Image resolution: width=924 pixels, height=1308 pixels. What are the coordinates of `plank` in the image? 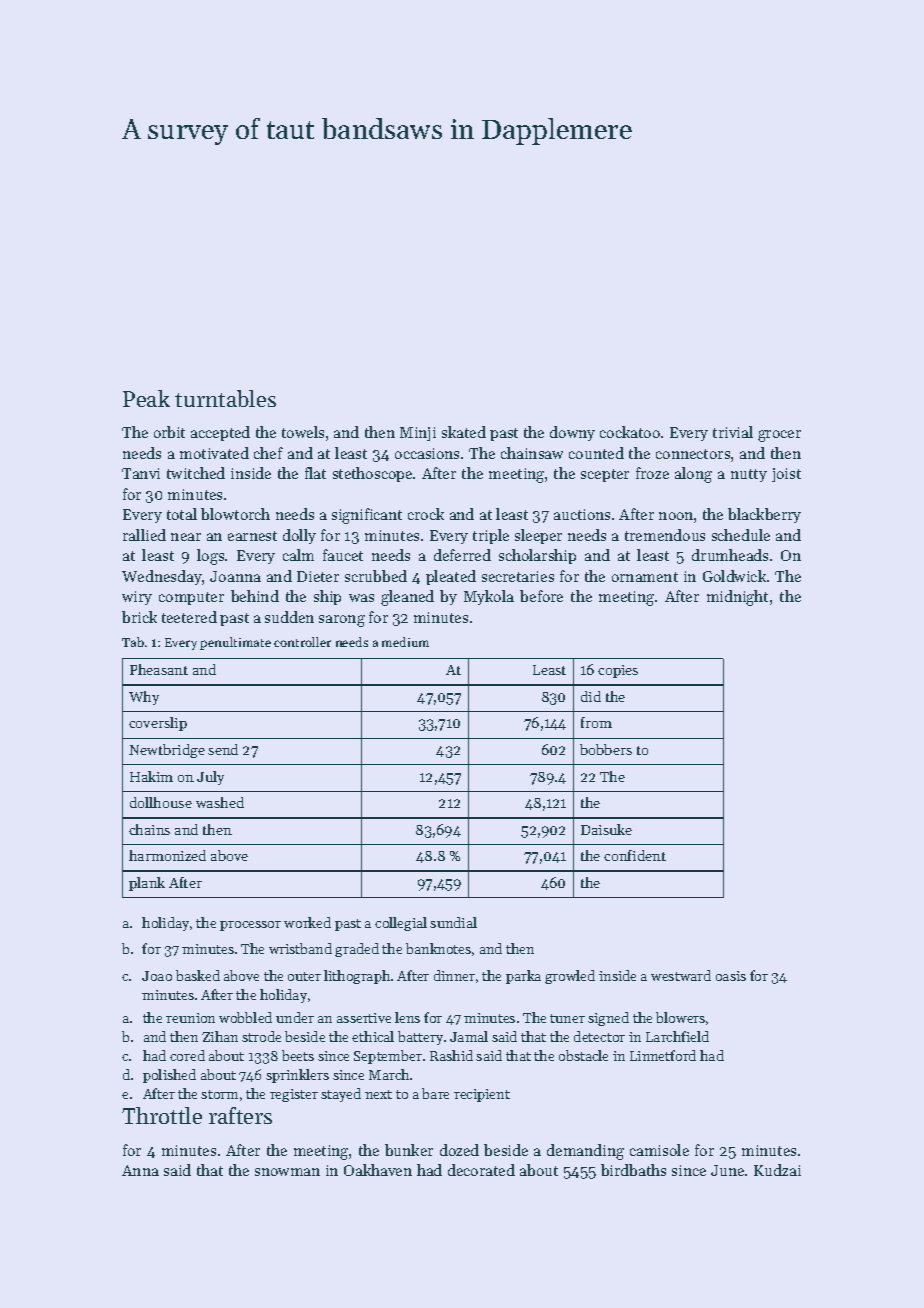 It's located at (147, 884).
